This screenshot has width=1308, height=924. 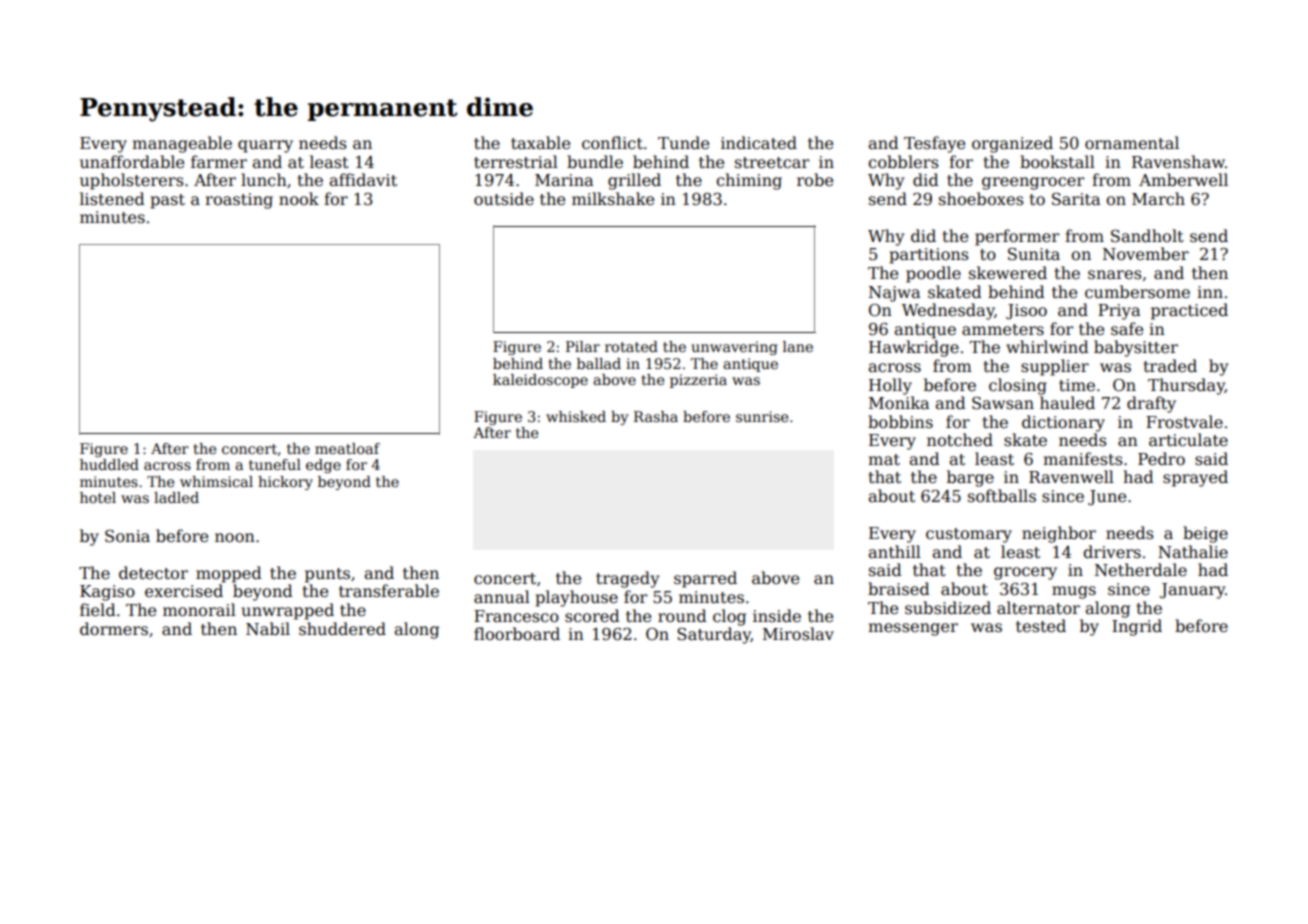 What do you see at coordinates (1055, 367) in the screenshot?
I see `supplier` at bounding box center [1055, 367].
